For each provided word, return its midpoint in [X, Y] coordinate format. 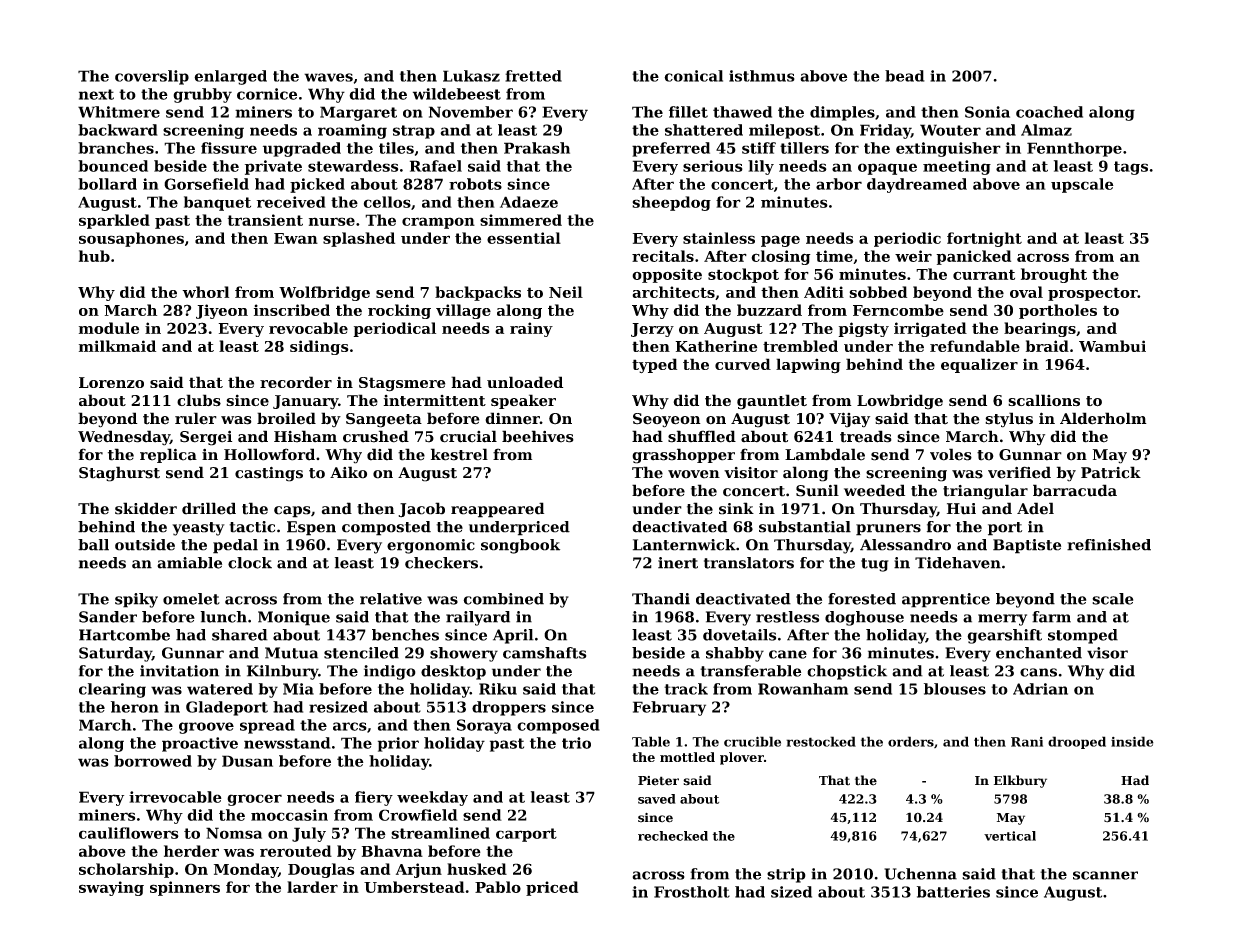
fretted [533, 76]
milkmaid [117, 346]
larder [312, 887]
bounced [113, 166]
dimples [842, 113]
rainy [531, 329]
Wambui [1112, 346]
